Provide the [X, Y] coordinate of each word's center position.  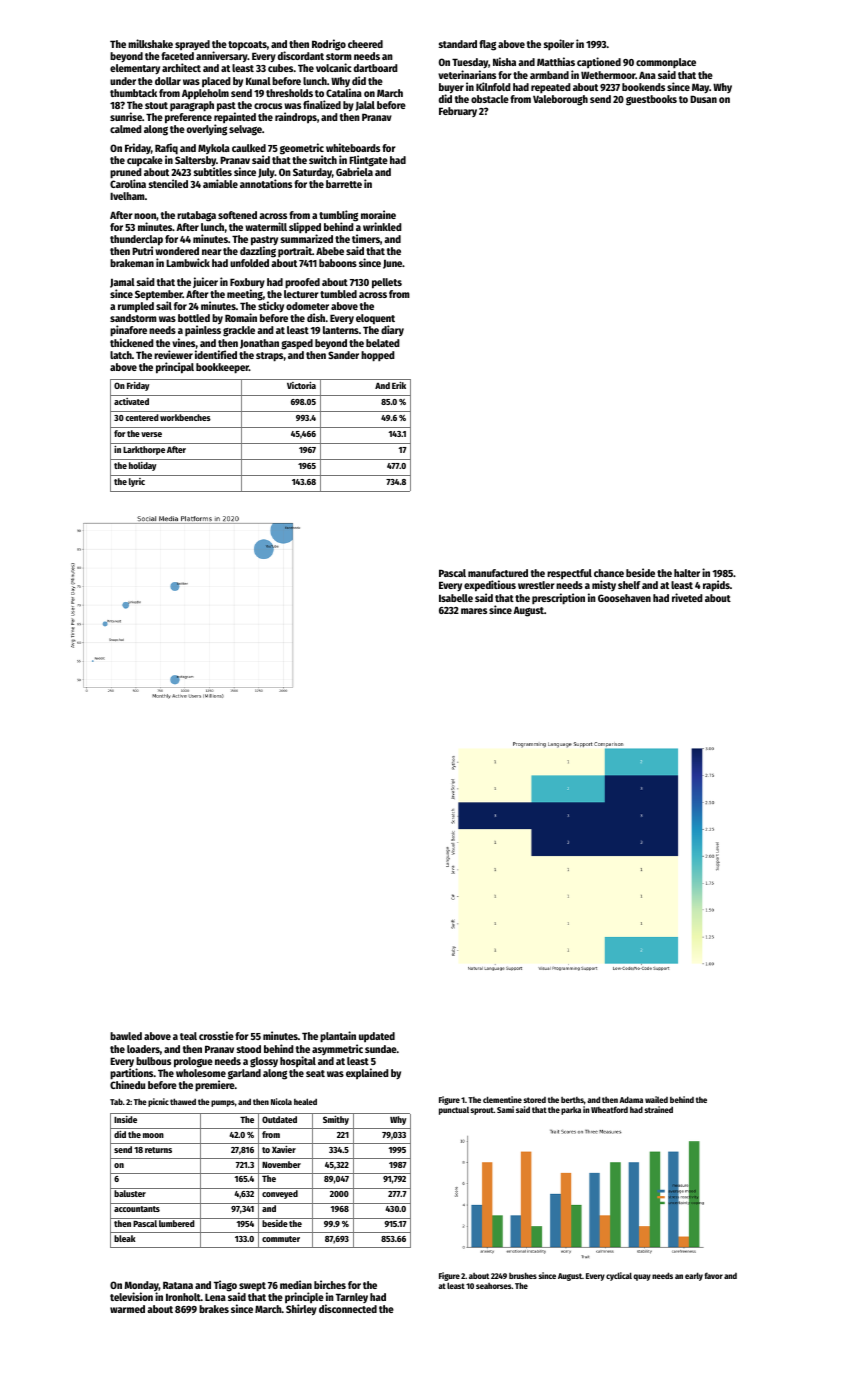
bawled [126, 1036]
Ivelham [127, 196]
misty [604, 585]
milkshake [150, 43]
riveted [687, 597]
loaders [143, 1049]
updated [377, 1037]
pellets [387, 283]
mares [474, 611]
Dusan [703, 99]
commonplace [666, 63]
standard [458, 44]
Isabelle [456, 598]
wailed [656, 1099]
